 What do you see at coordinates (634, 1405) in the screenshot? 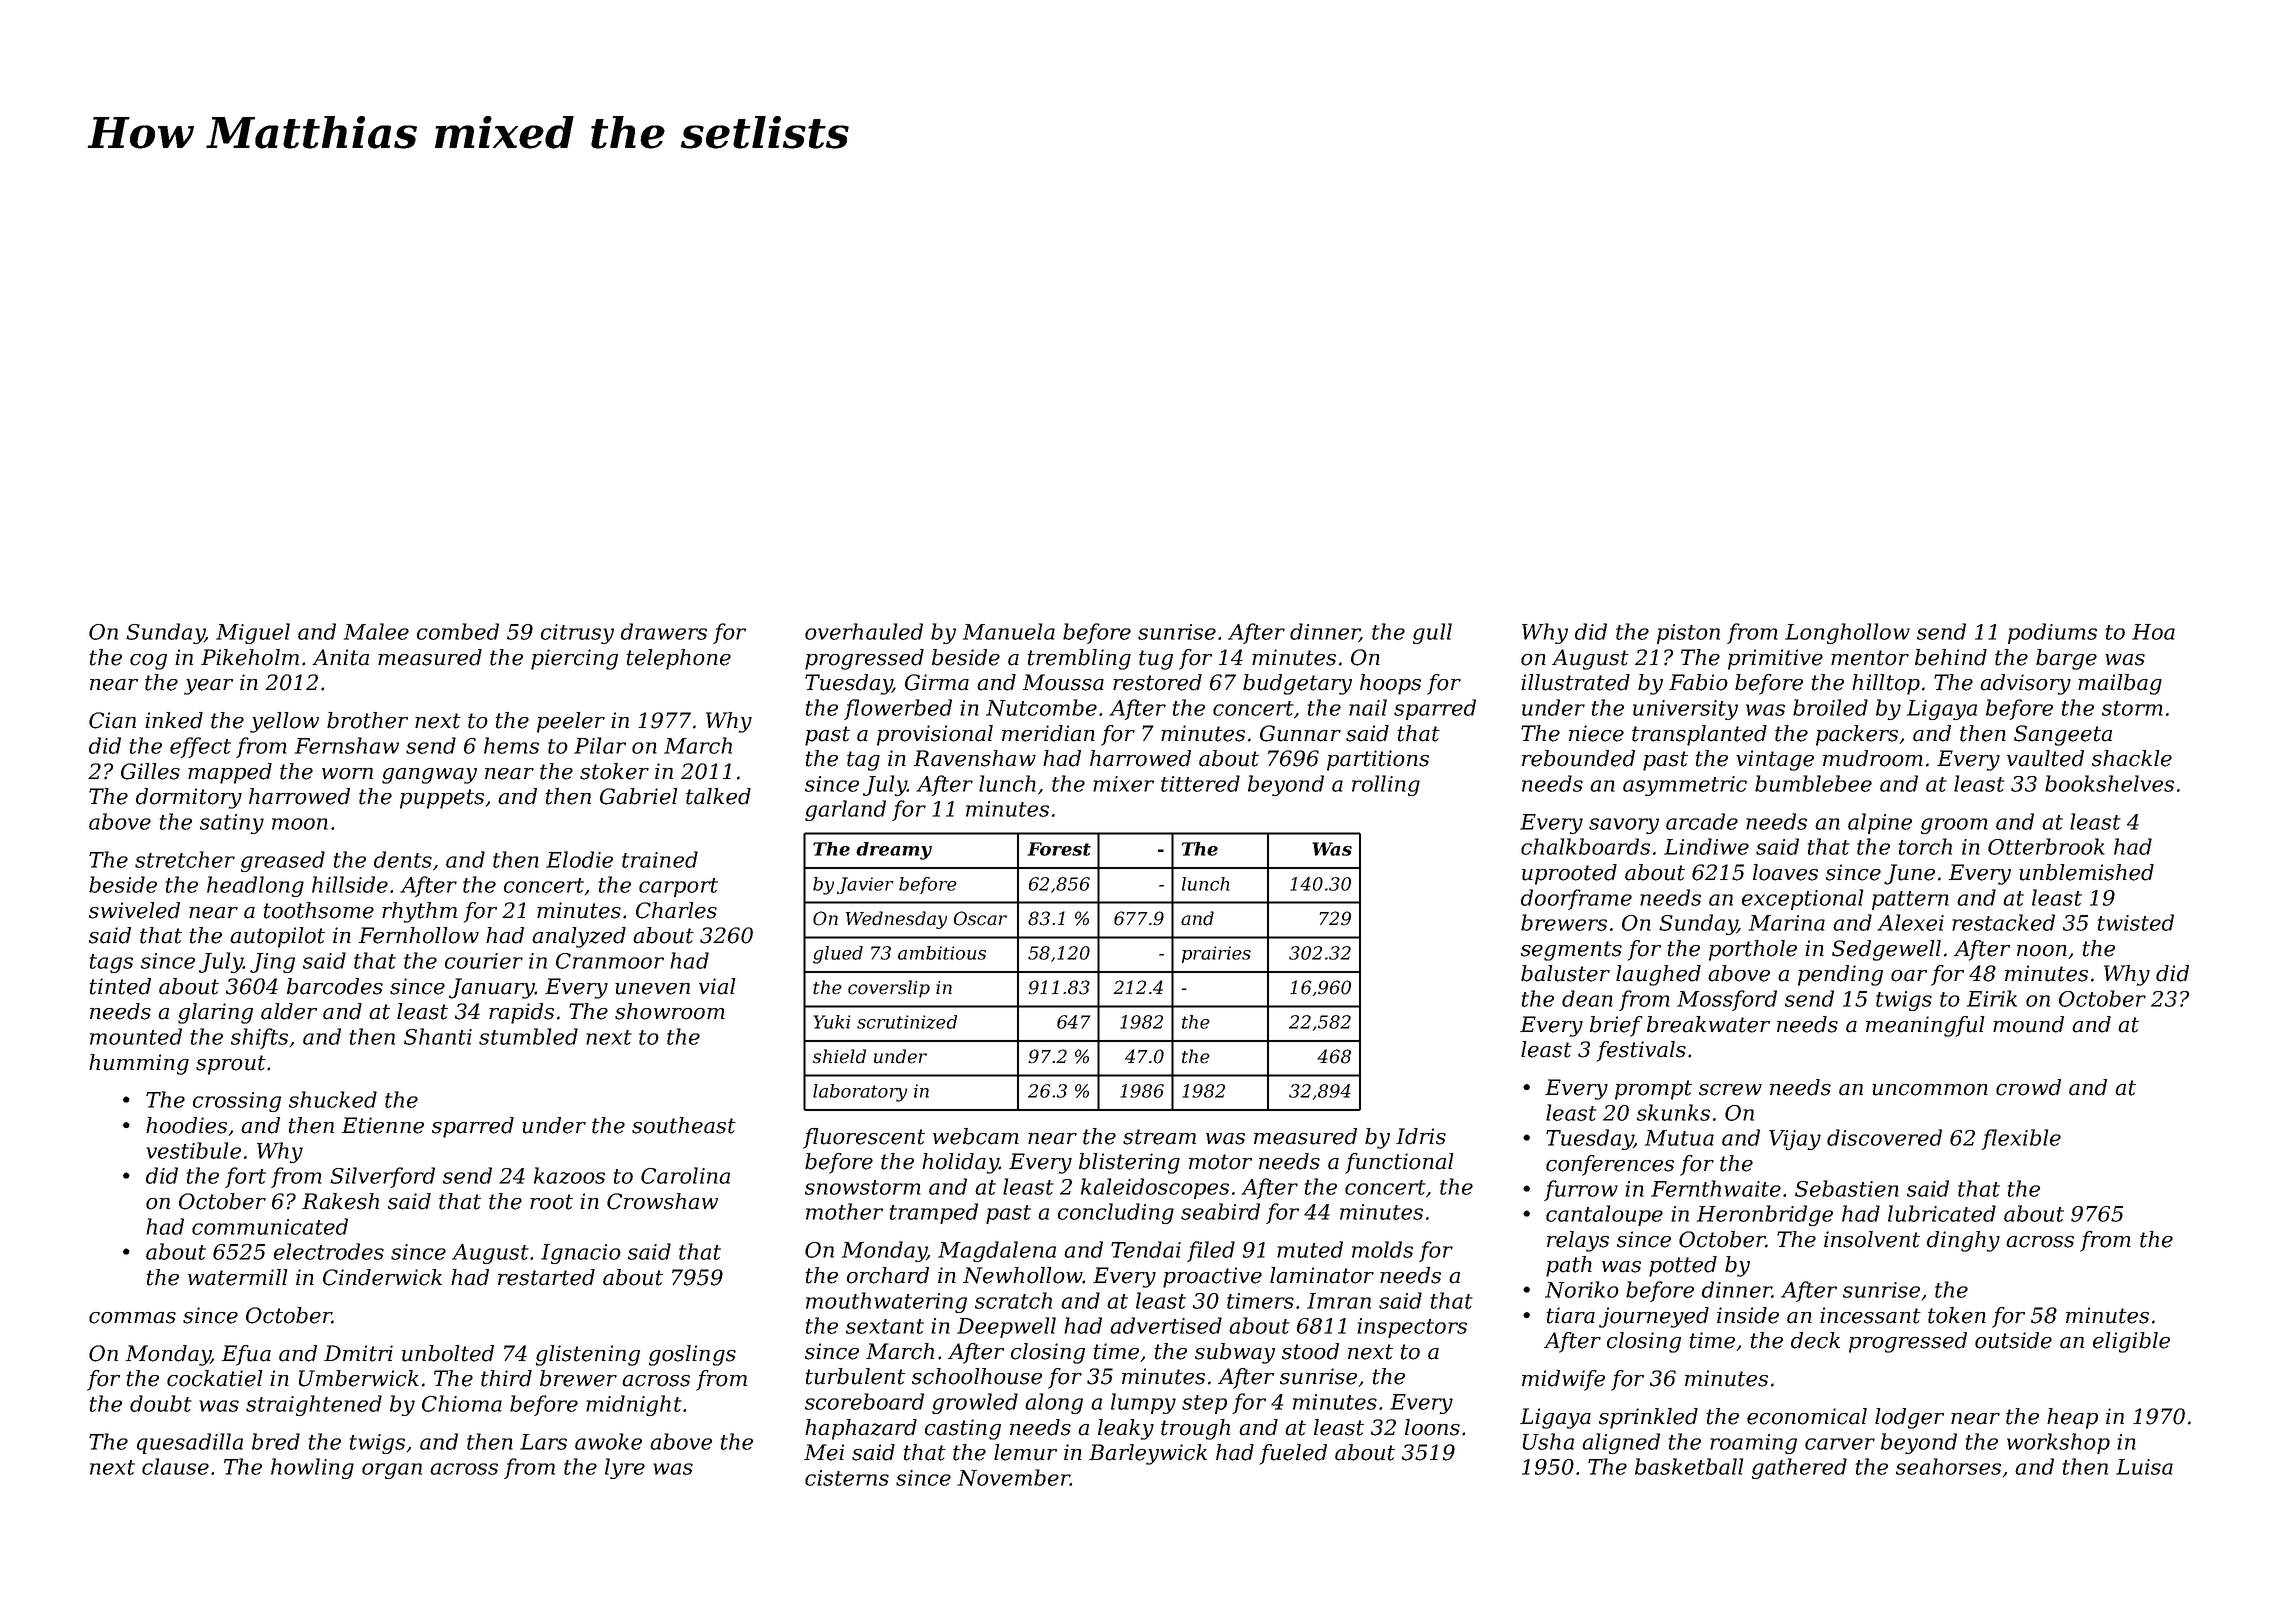
I see `midnight` at bounding box center [634, 1405].
